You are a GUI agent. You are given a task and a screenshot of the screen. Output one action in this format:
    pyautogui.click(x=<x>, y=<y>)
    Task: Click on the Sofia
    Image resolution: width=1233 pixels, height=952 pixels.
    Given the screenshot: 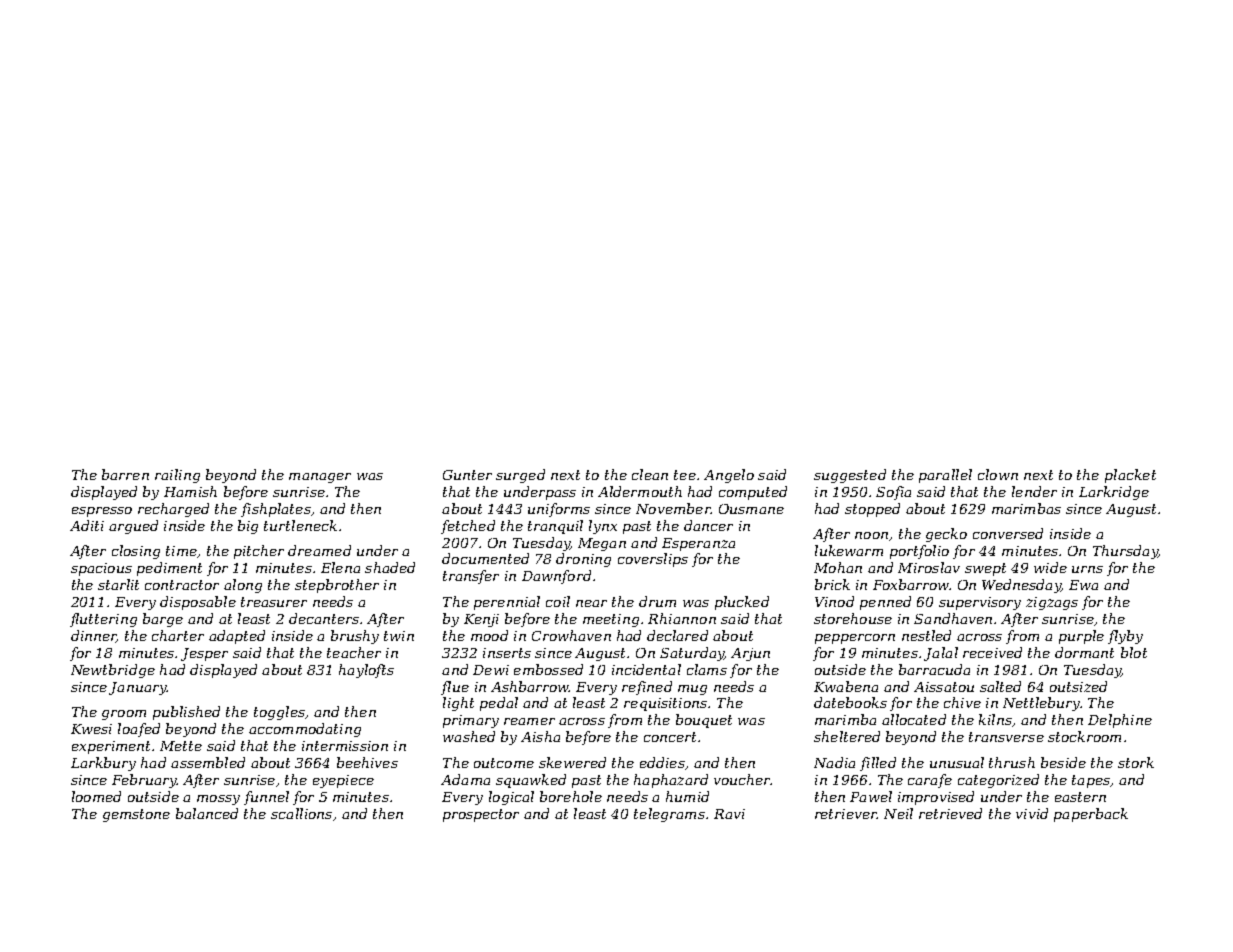 What is the action you would take?
    pyautogui.click(x=893, y=493)
